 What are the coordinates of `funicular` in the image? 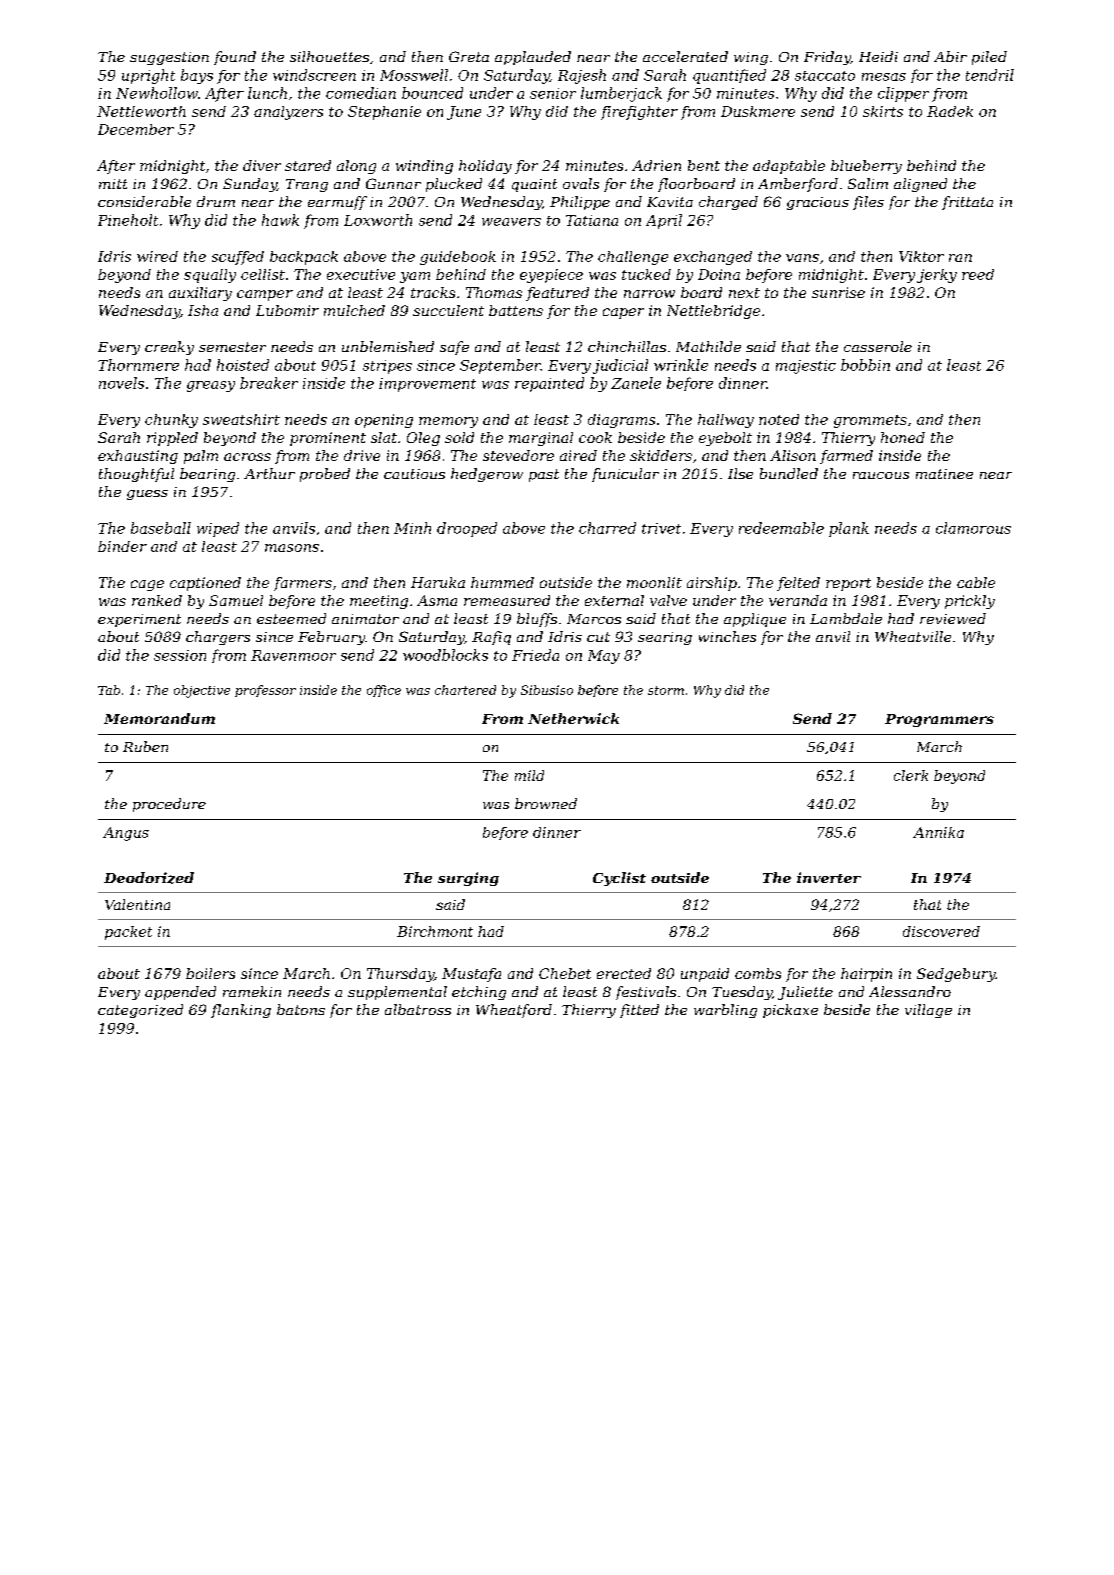 It's located at (625, 475).
